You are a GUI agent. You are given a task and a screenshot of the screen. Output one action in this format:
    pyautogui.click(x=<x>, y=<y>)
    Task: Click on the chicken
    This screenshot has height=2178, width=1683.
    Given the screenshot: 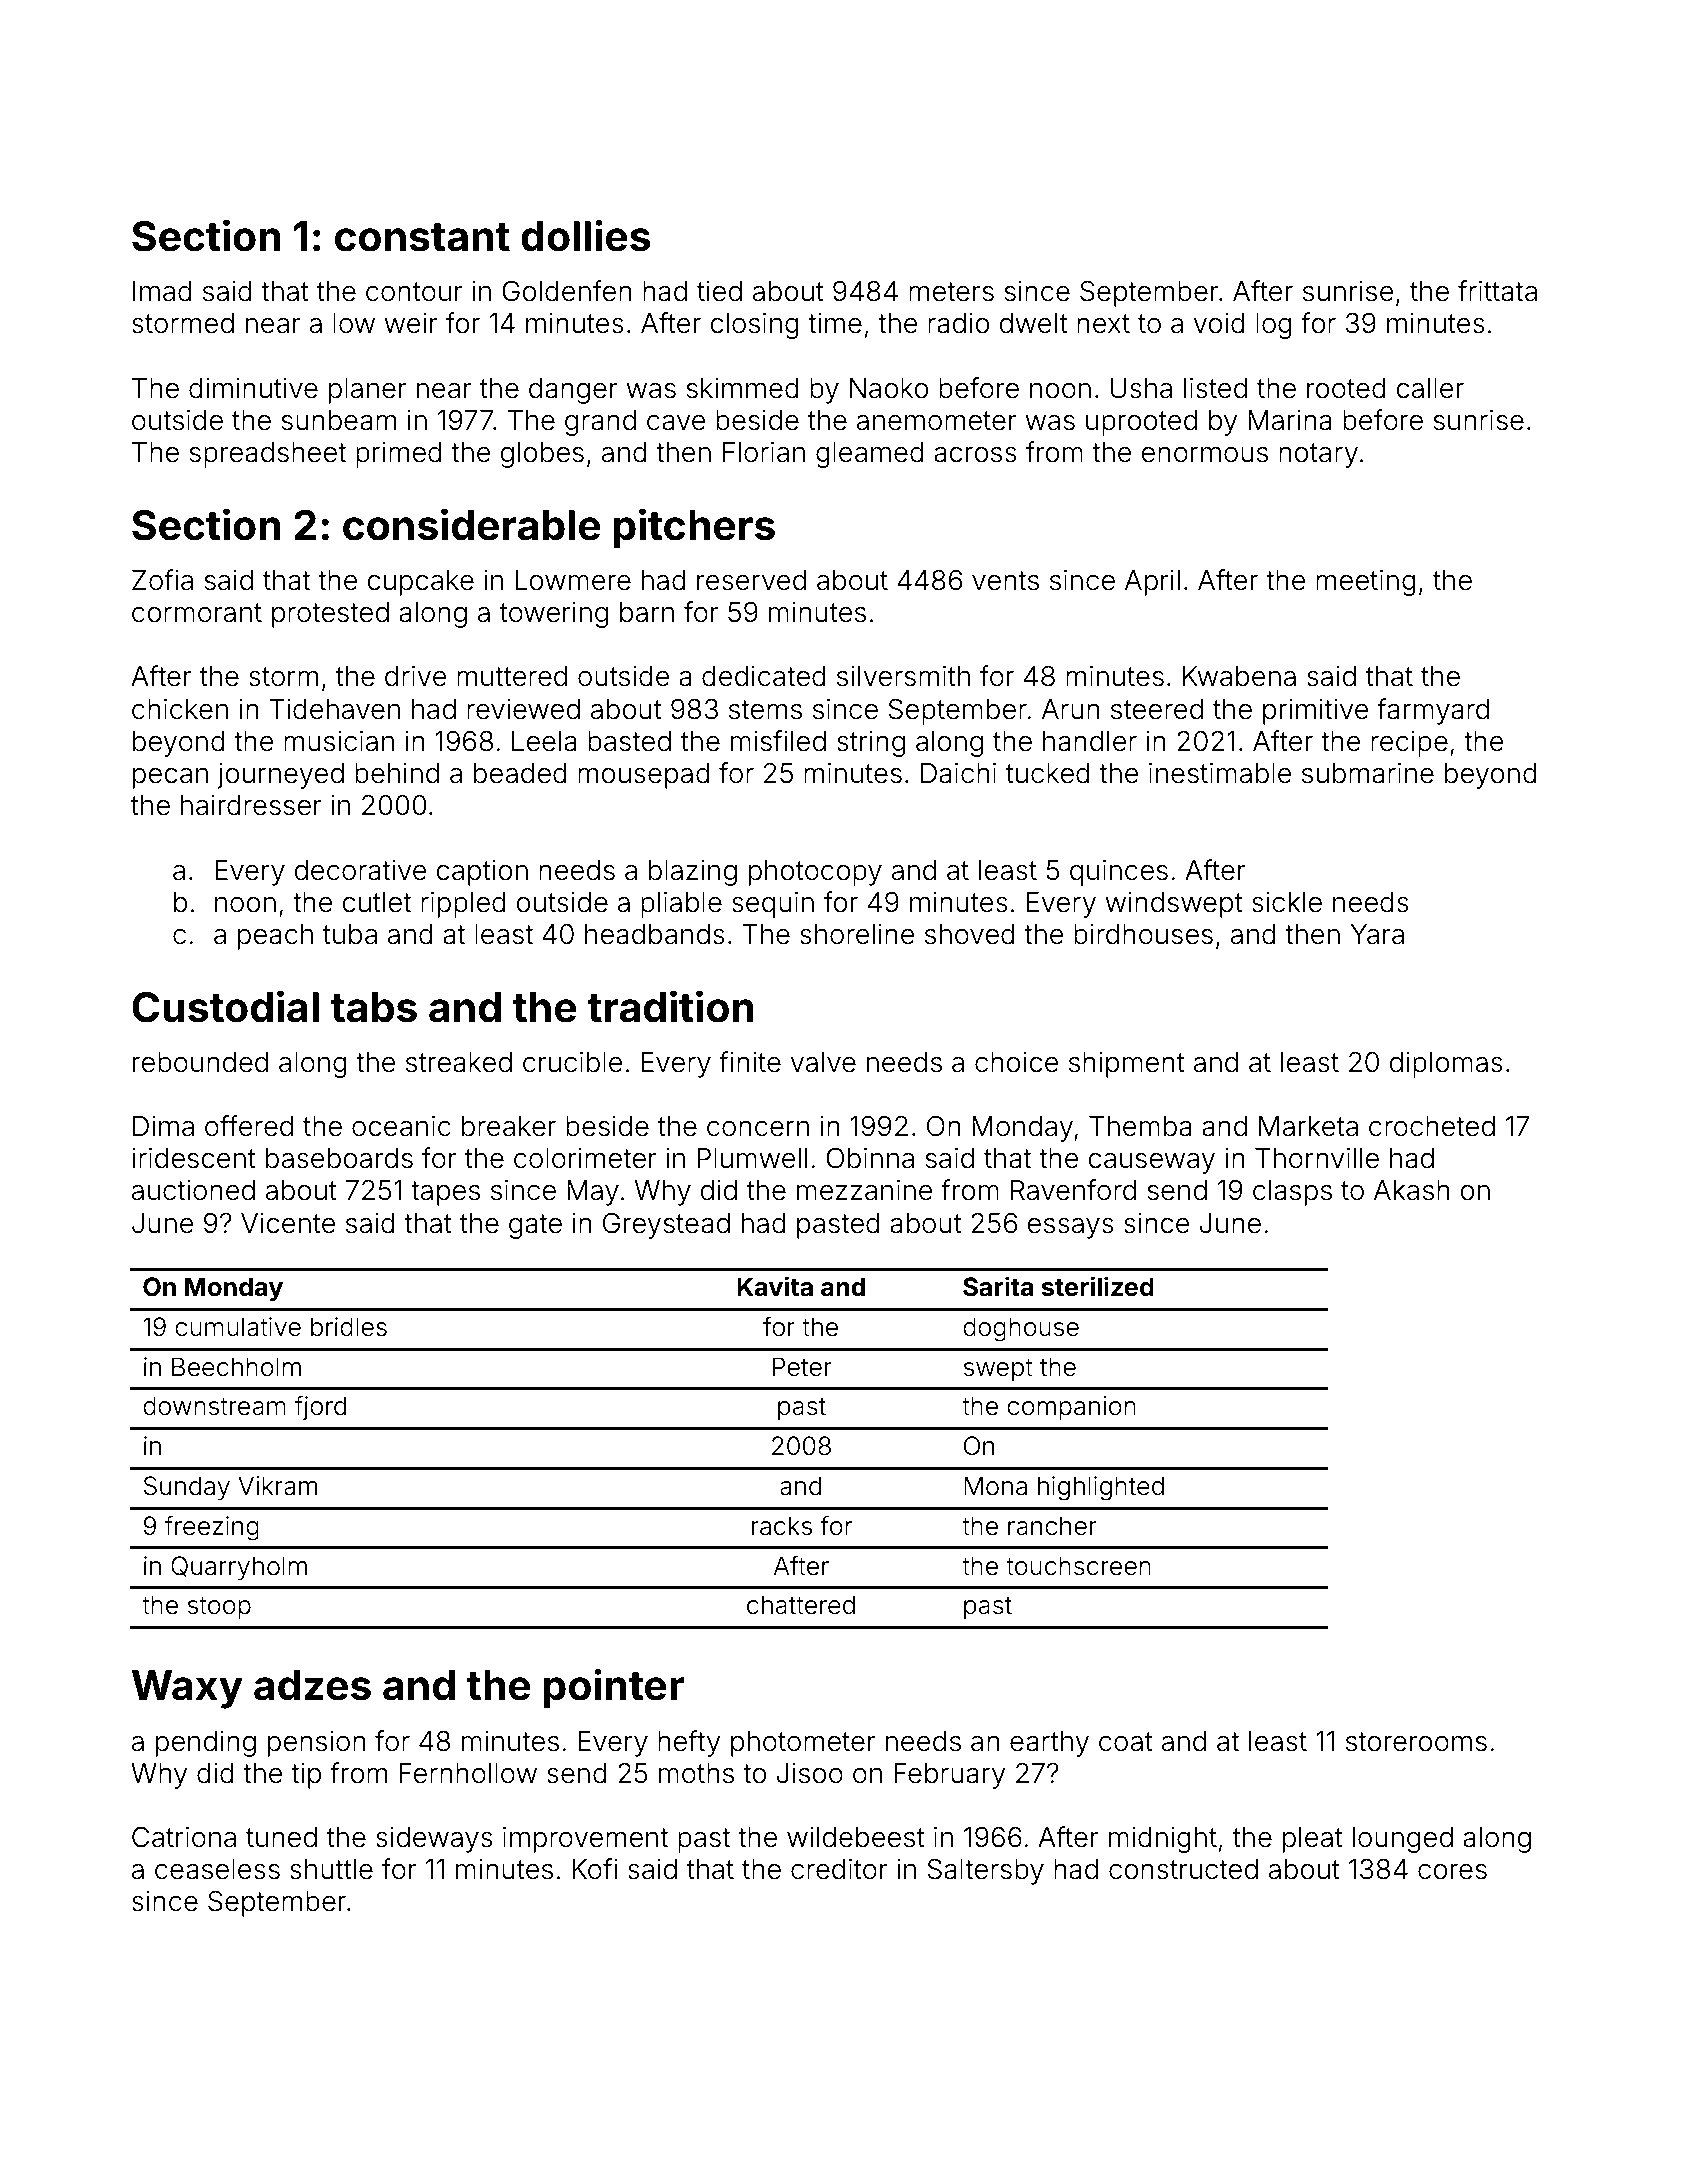 What is the action you would take?
    pyautogui.click(x=180, y=709)
